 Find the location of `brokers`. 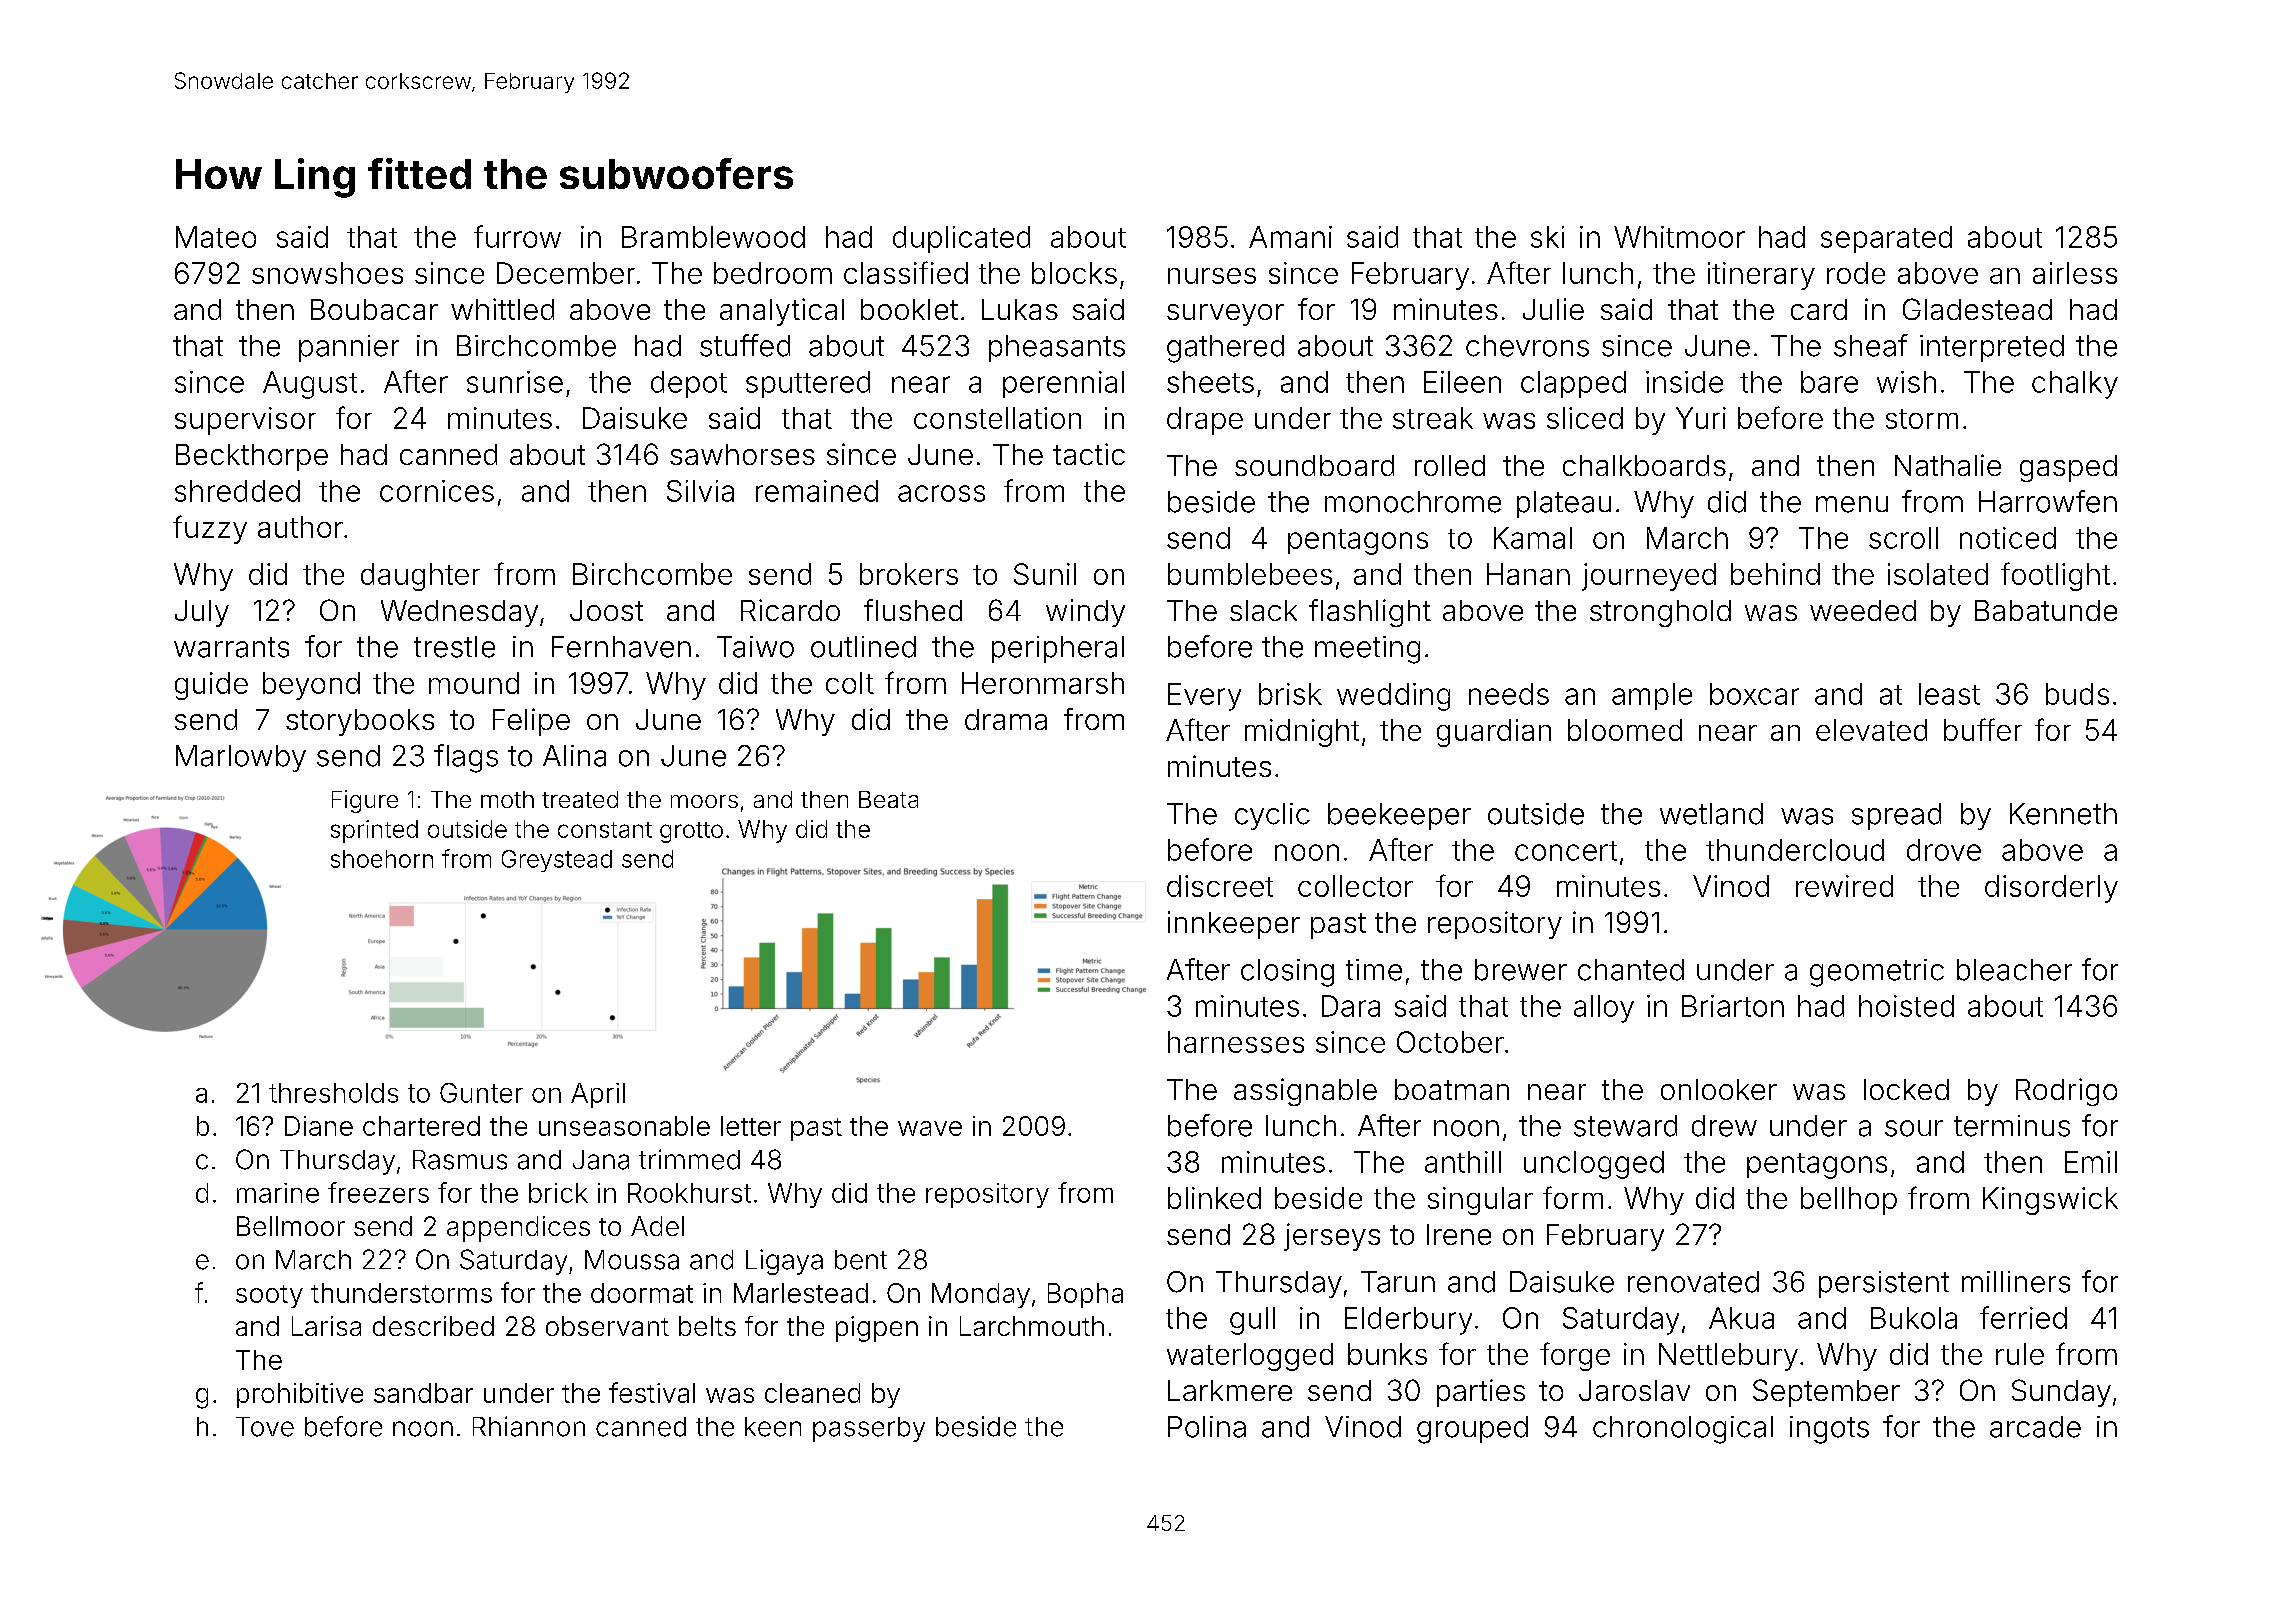

brokers is located at coordinates (909, 574).
